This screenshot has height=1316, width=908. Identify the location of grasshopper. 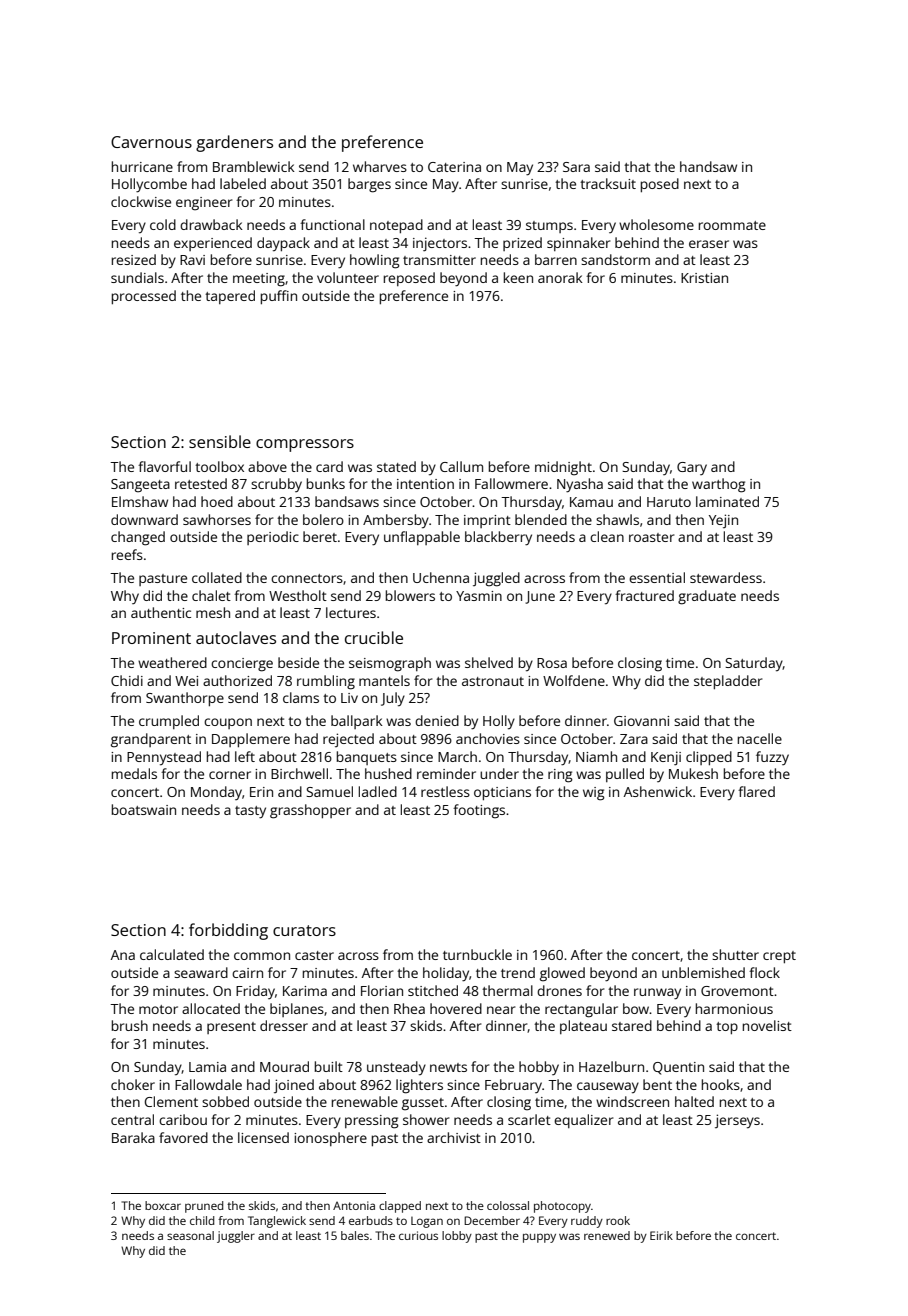
(310, 811).
